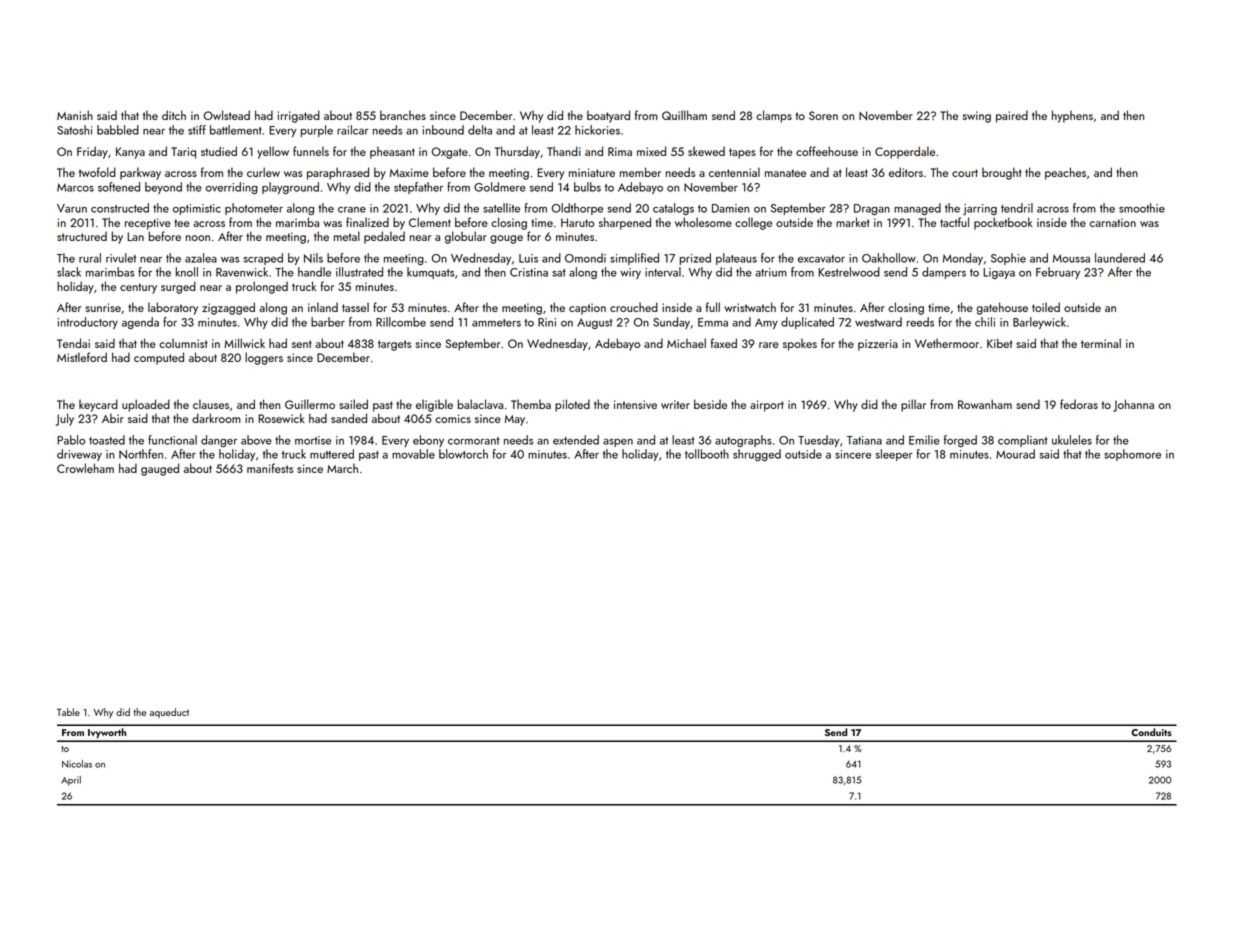 This screenshot has height=952, width=1233. Describe the element at coordinates (1072, 116) in the screenshot. I see `hyphens` at that location.
